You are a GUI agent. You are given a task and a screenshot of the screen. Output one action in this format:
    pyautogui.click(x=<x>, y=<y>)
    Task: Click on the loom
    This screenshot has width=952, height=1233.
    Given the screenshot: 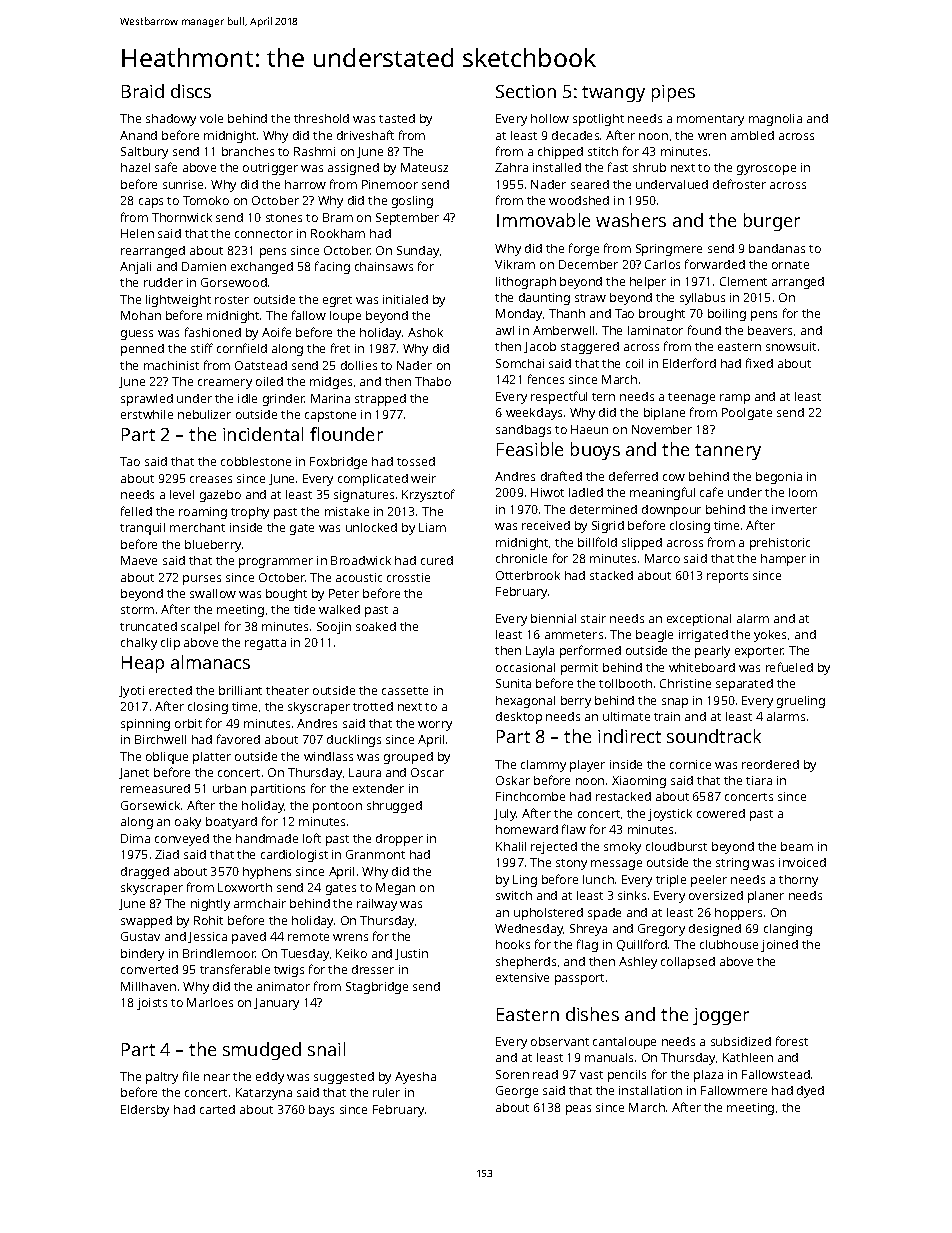 What is the action you would take?
    pyautogui.click(x=803, y=492)
